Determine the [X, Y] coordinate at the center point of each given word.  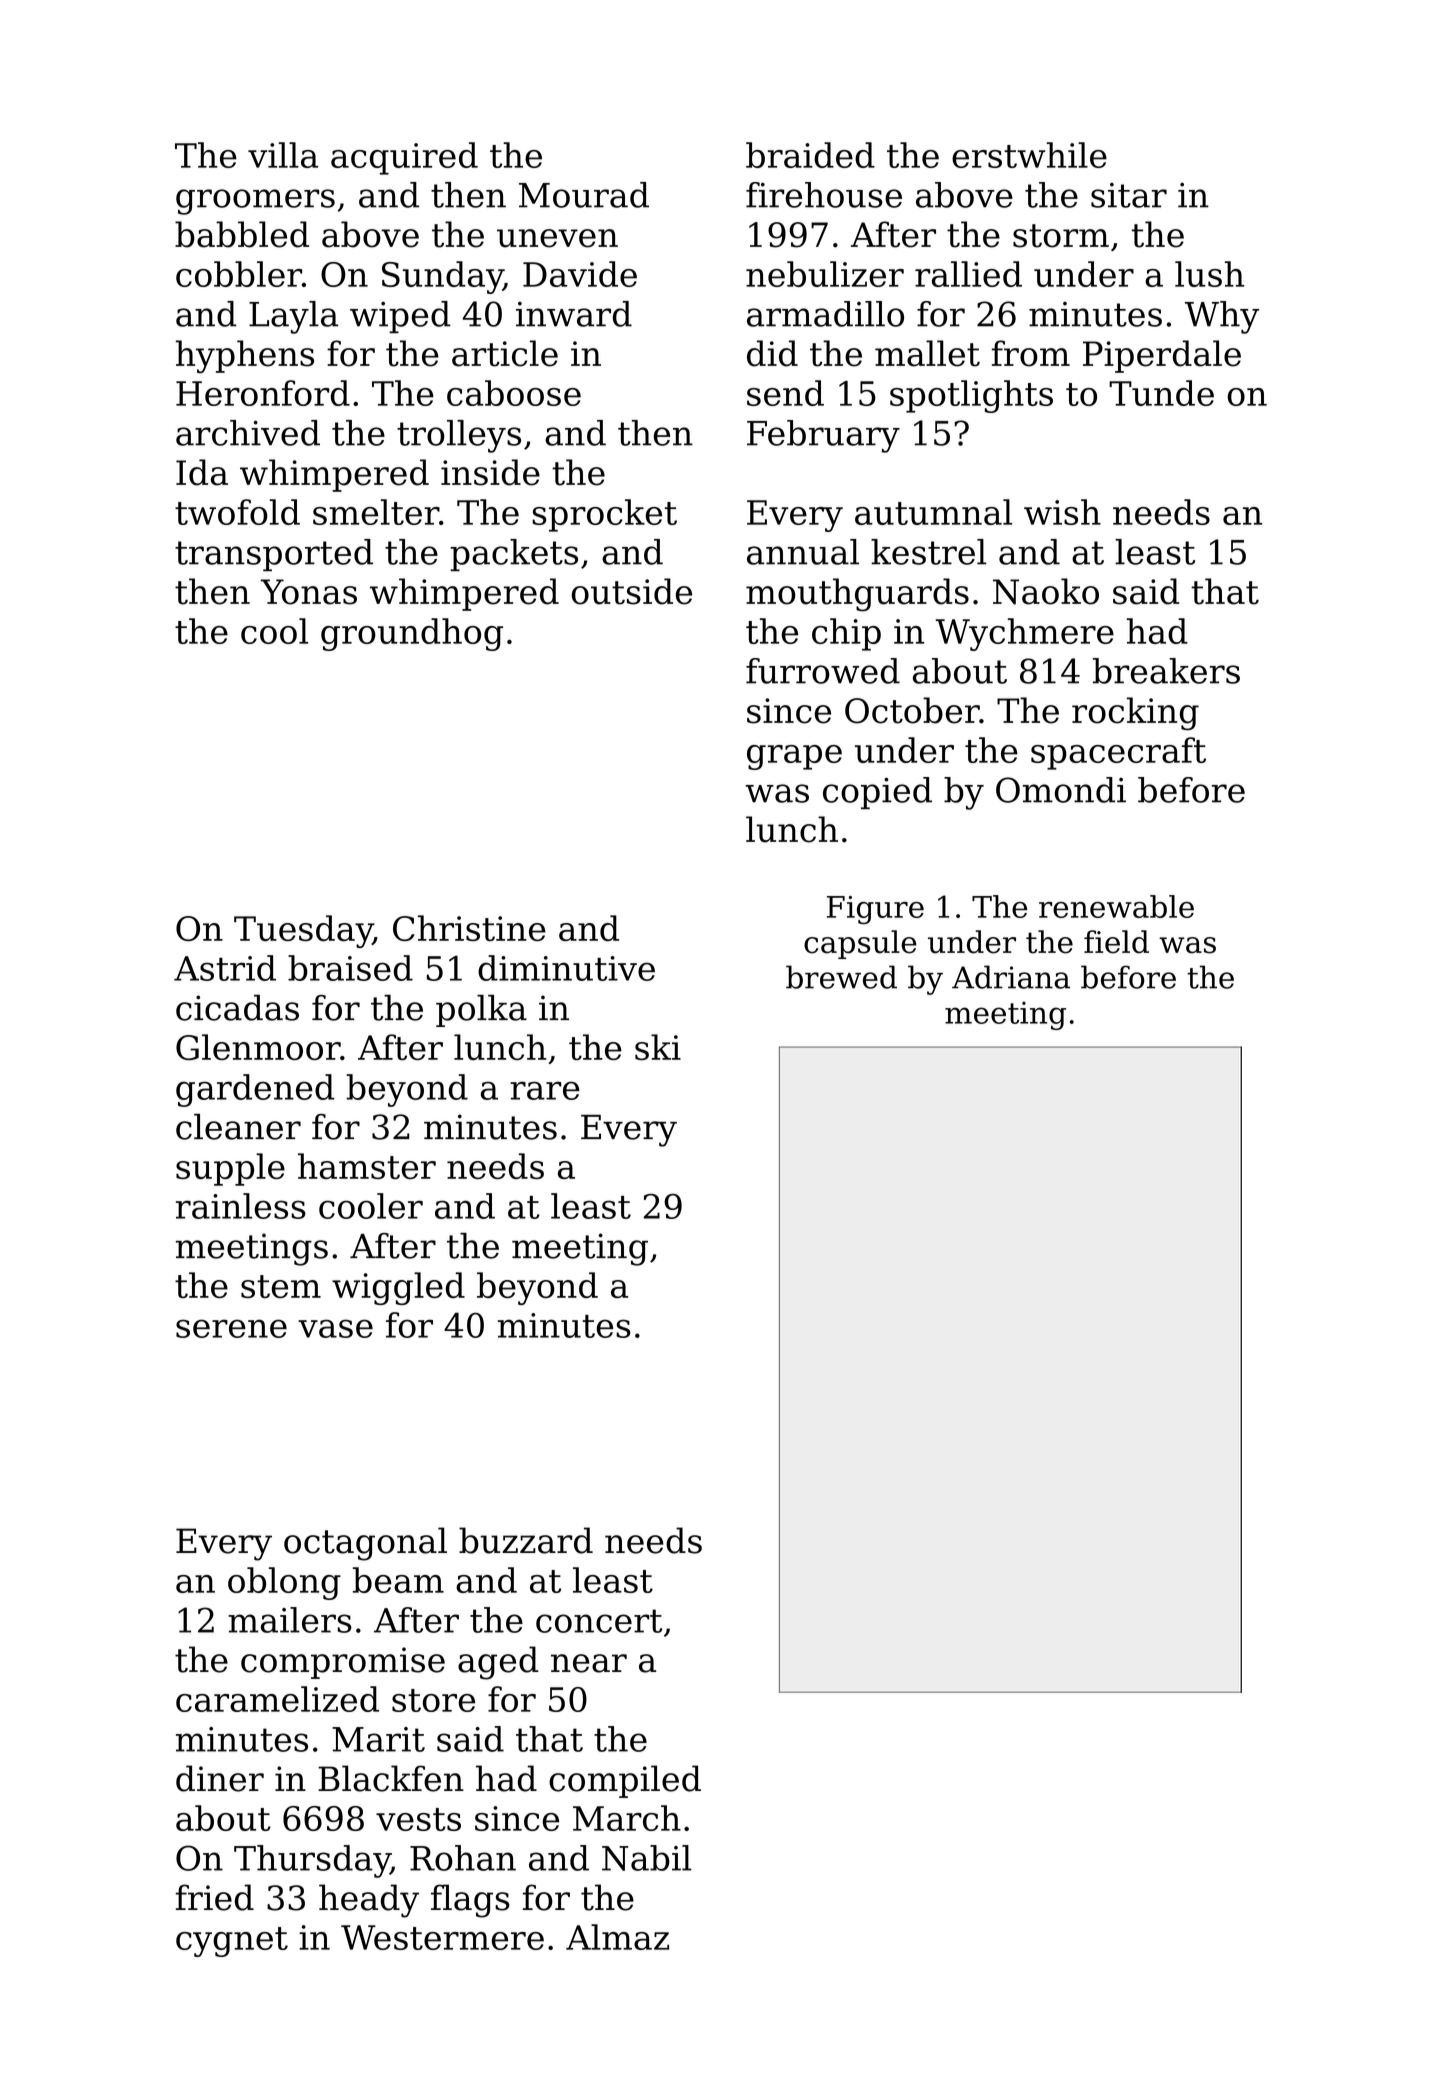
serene [231, 1328]
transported [274, 555]
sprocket [604, 515]
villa [283, 155]
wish [1062, 512]
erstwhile [1029, 155]
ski [658, 1047]
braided [810, 155]
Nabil [646, 1858]
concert [599, 1621]
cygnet [232, 1942]
